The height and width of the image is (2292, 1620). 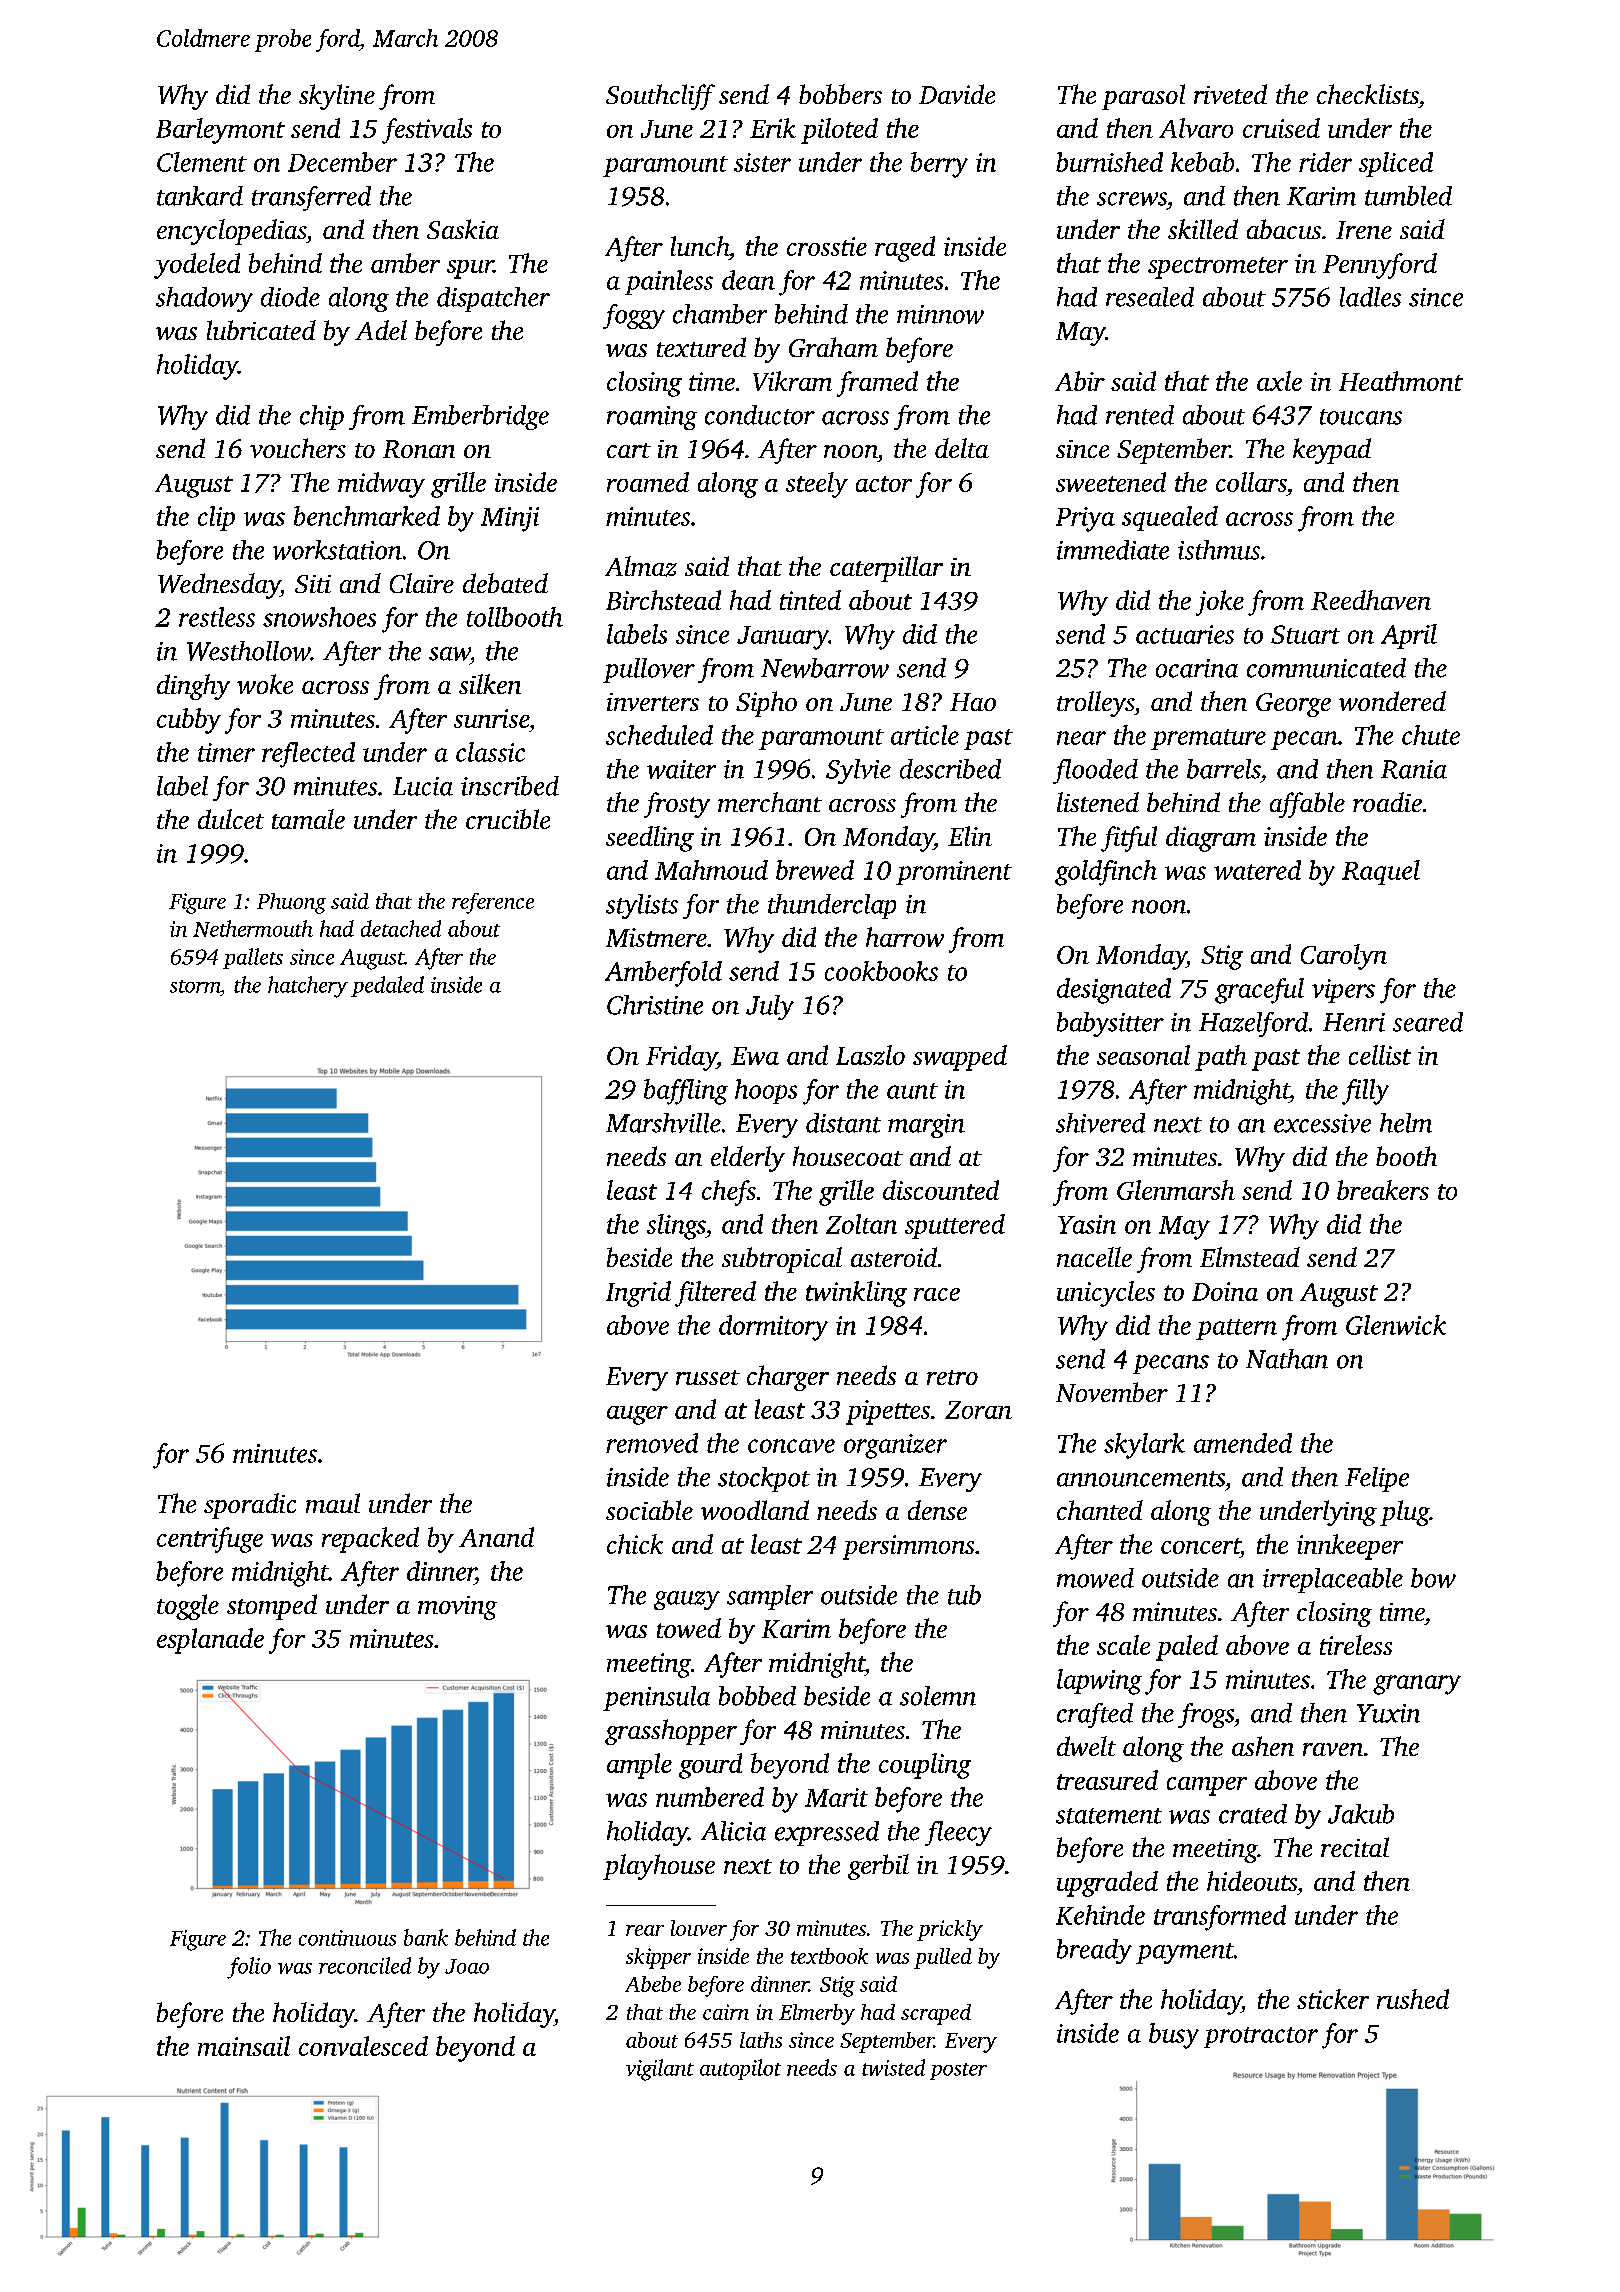 What do you see at coordinates (1087, 1224) in the image?
I see `Yasin` at bounding box center [1087, 1224].
